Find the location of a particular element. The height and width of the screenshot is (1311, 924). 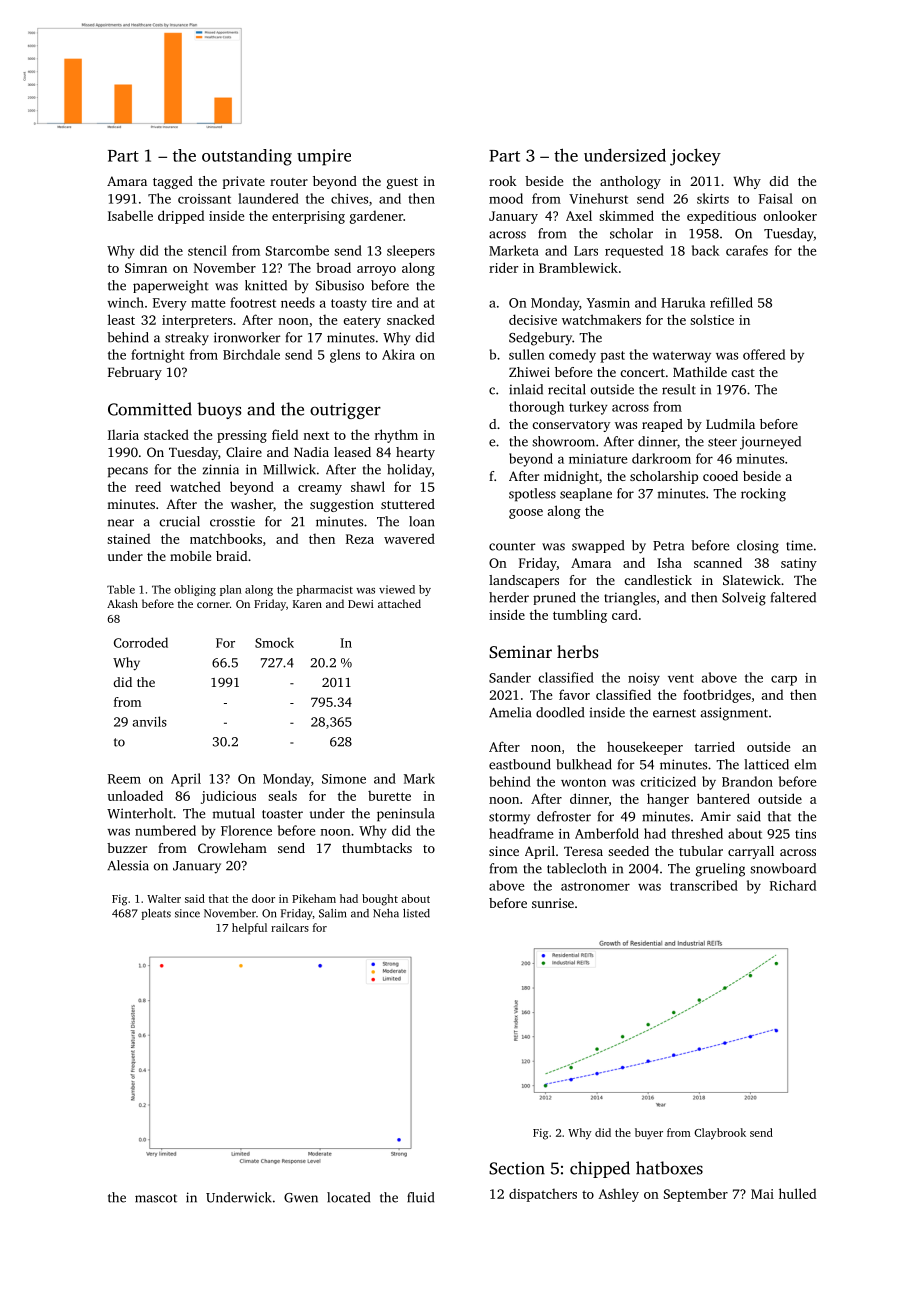

ironworker is located at coordinates (247, 337).
